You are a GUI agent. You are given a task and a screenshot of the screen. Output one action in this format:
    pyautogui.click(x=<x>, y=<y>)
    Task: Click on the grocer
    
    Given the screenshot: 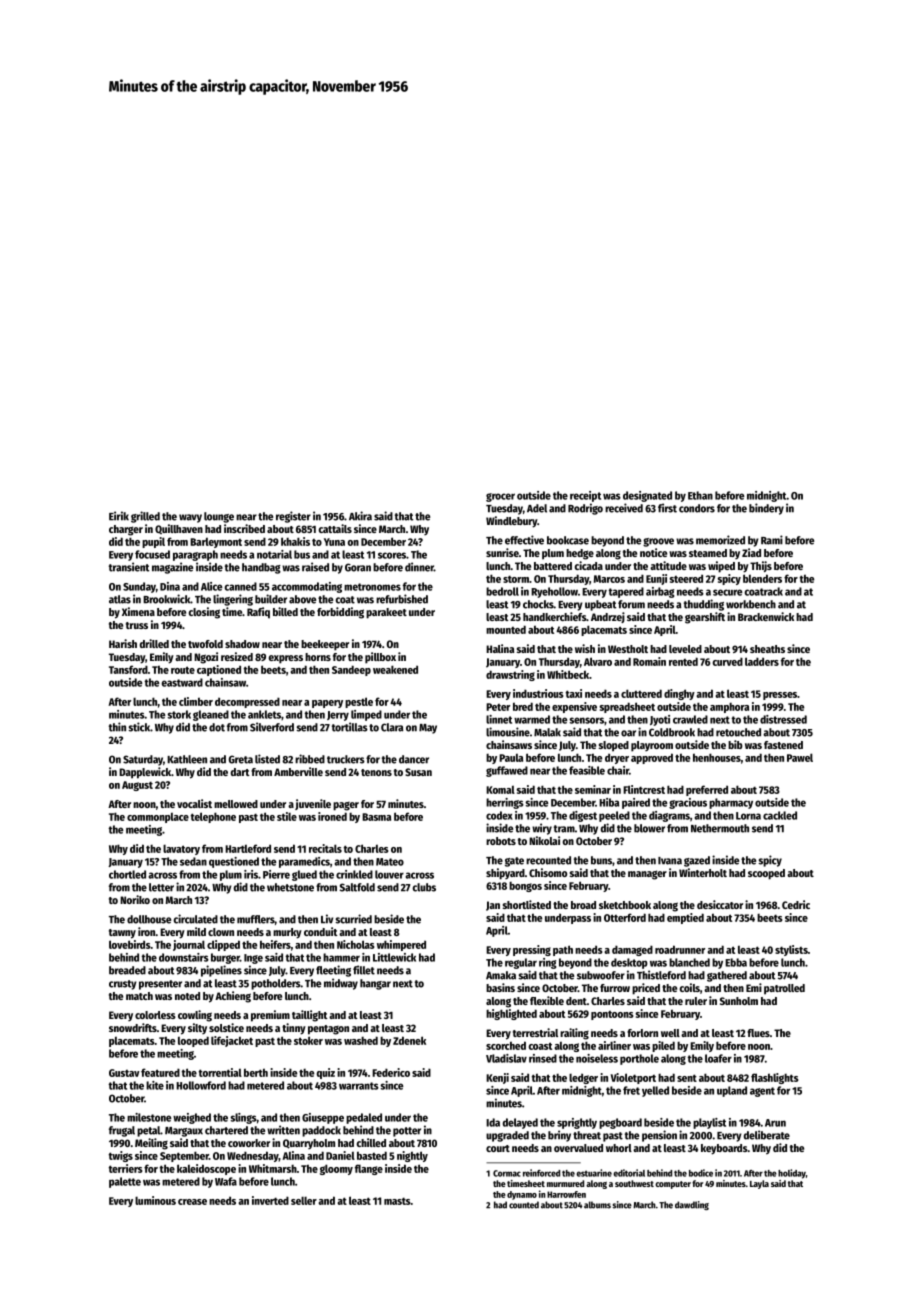 What is the action you would take?
    pyautogui.click(x=500, y=497)
